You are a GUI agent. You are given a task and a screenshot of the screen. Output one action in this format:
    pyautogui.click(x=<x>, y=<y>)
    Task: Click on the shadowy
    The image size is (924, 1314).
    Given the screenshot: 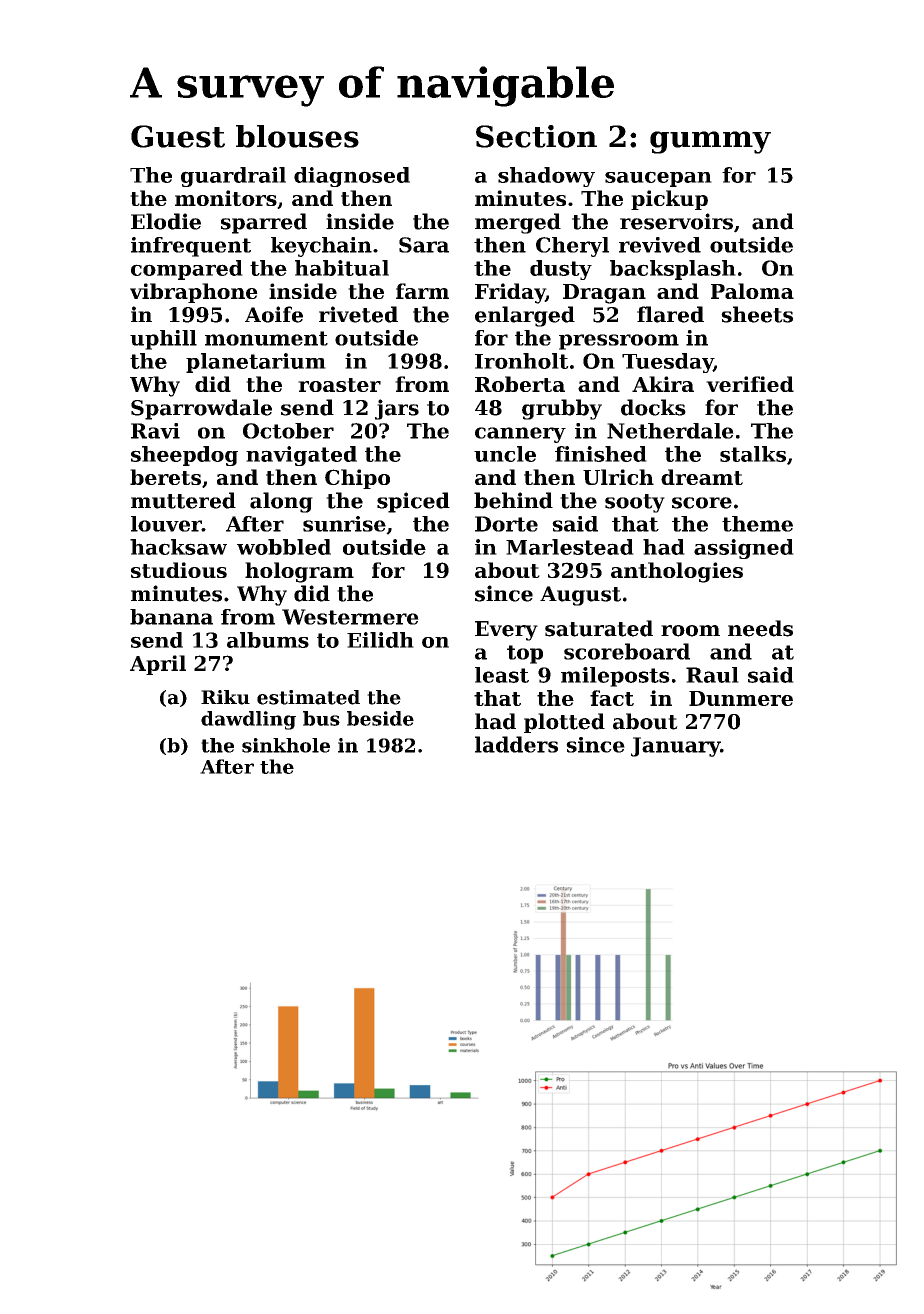 What is the action you would take?
    pyautogui.click(x=546, y=177)
